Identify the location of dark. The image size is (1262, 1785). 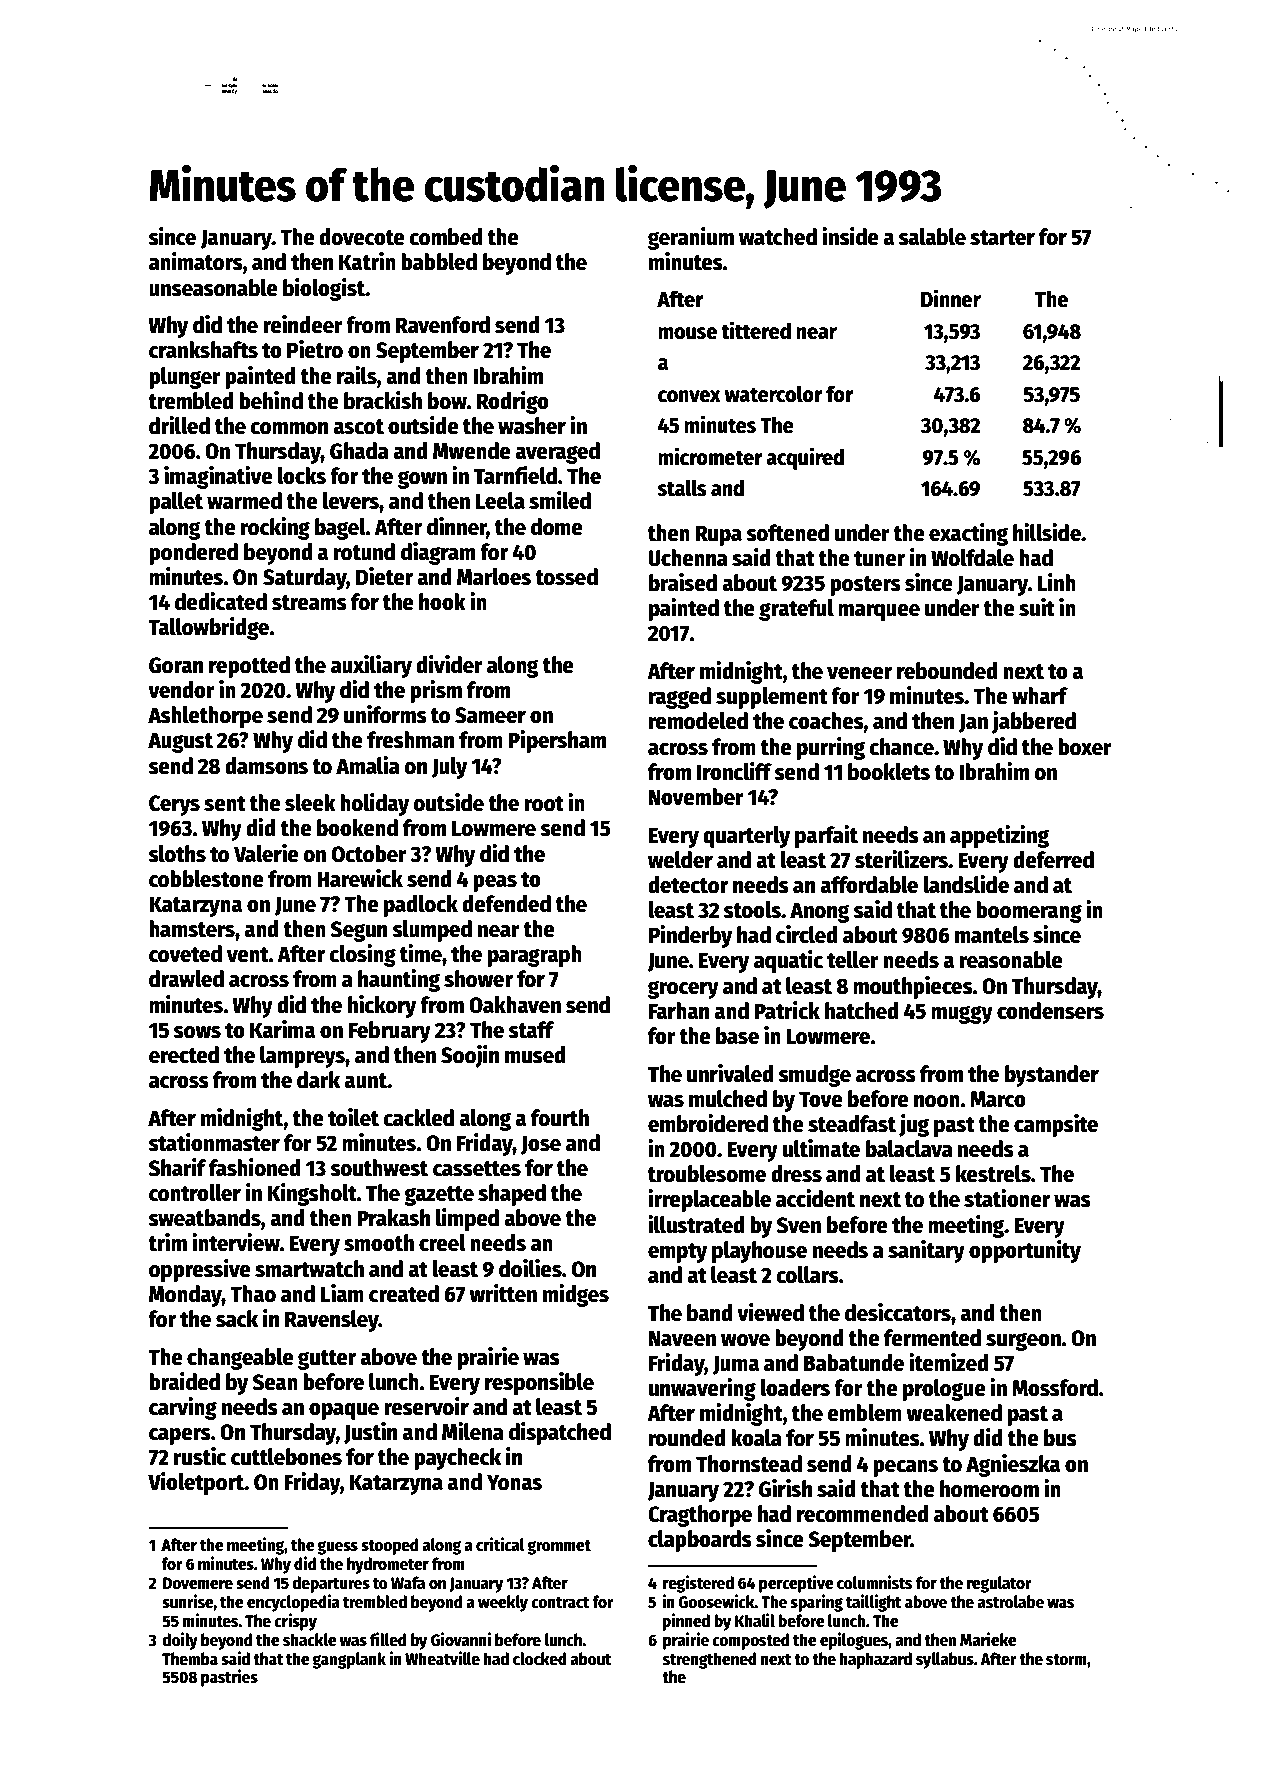
(318, 1080).
